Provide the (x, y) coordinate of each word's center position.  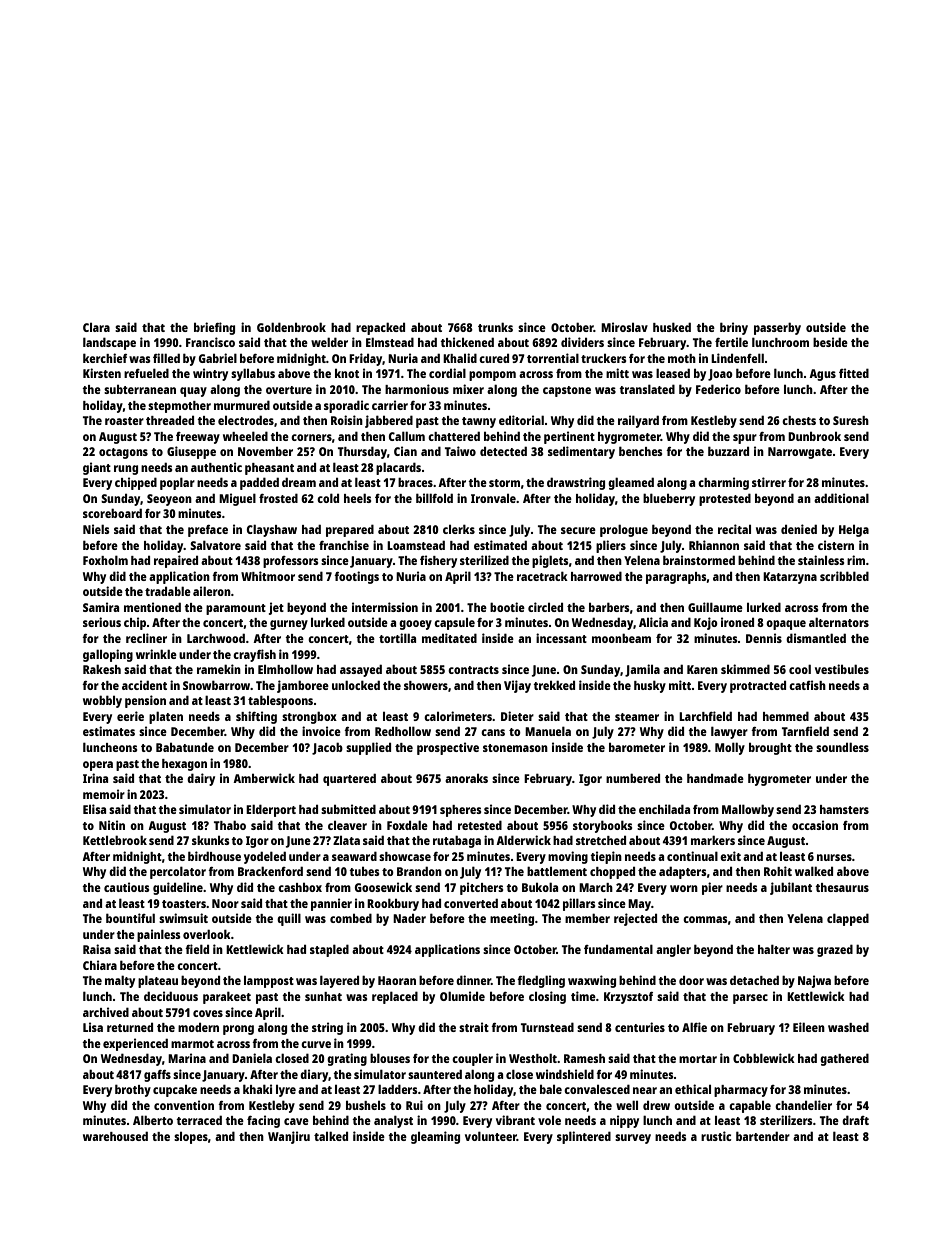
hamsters (844, 809)
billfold (434, 498)
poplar (177, 483)
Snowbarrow (216, 685)
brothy (133, 1090)
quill (289, 919)
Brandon (419, 871)
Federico (718, 389)
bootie (507, 607)
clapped (848, 919)
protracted (758, 687)
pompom (492, 376)
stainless (821, 560)
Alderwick (523, 840)
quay (193, 392)
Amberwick (264, 778)
